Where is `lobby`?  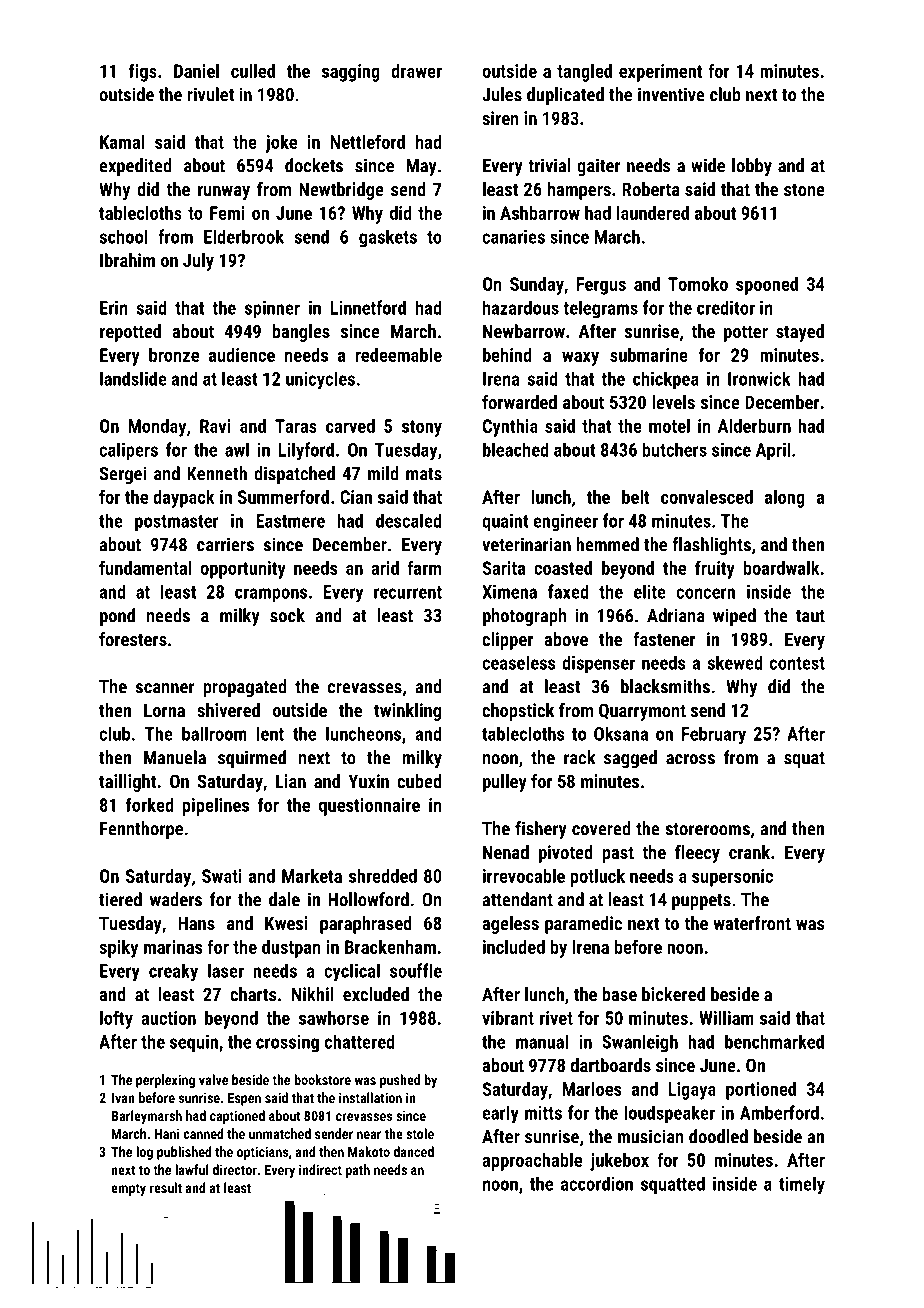 lobby is located at coordinates (752, 167).
